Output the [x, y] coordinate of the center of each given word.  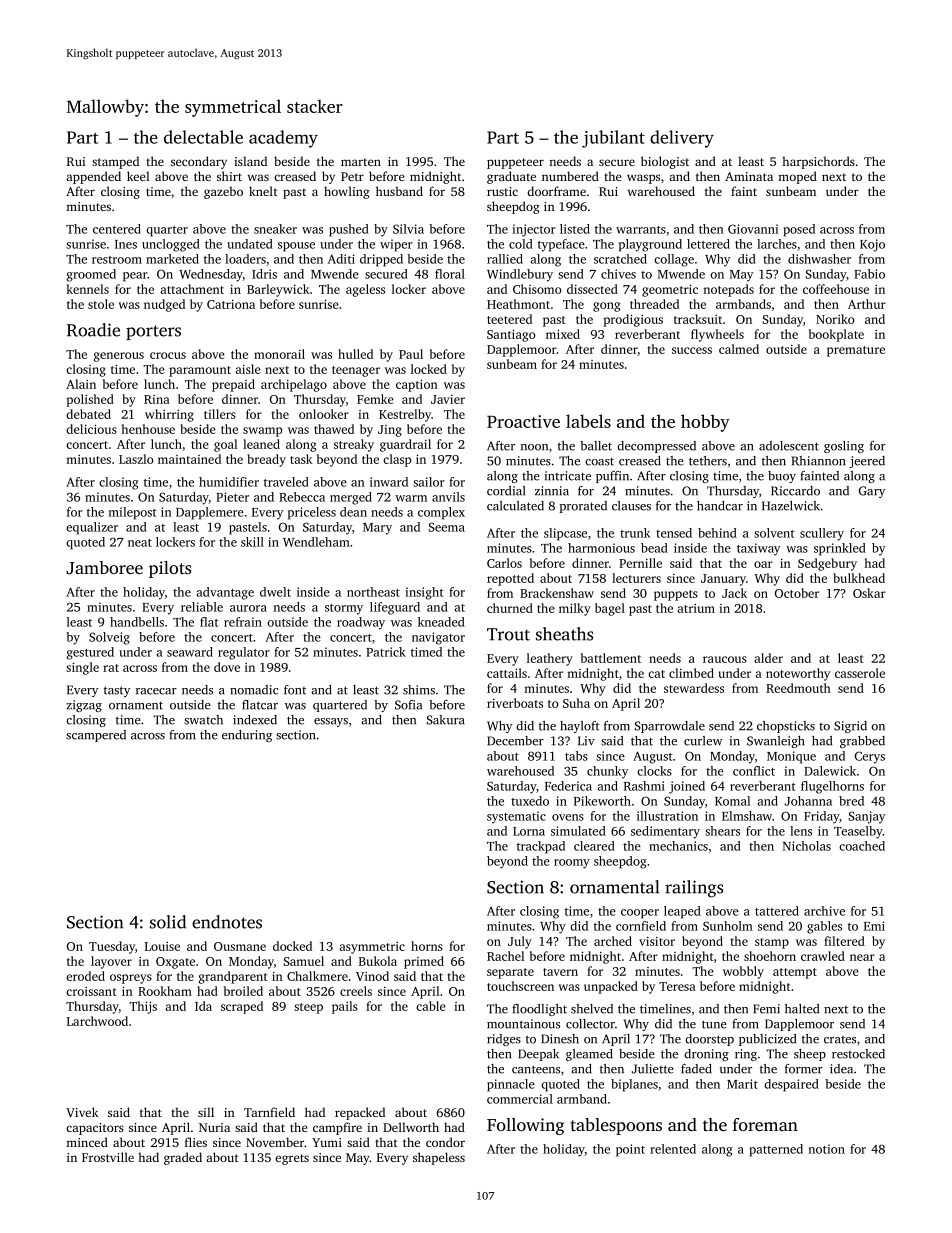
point [630, 1150]
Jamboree [104, 568]
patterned [776, 1150]
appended [93, 177]
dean [353, 512]
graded [183, 1158]
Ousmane [240, 946]
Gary [872, 492]
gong [606, 307]
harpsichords [818, 162]
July [520, 942]
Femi [766, 1009]
